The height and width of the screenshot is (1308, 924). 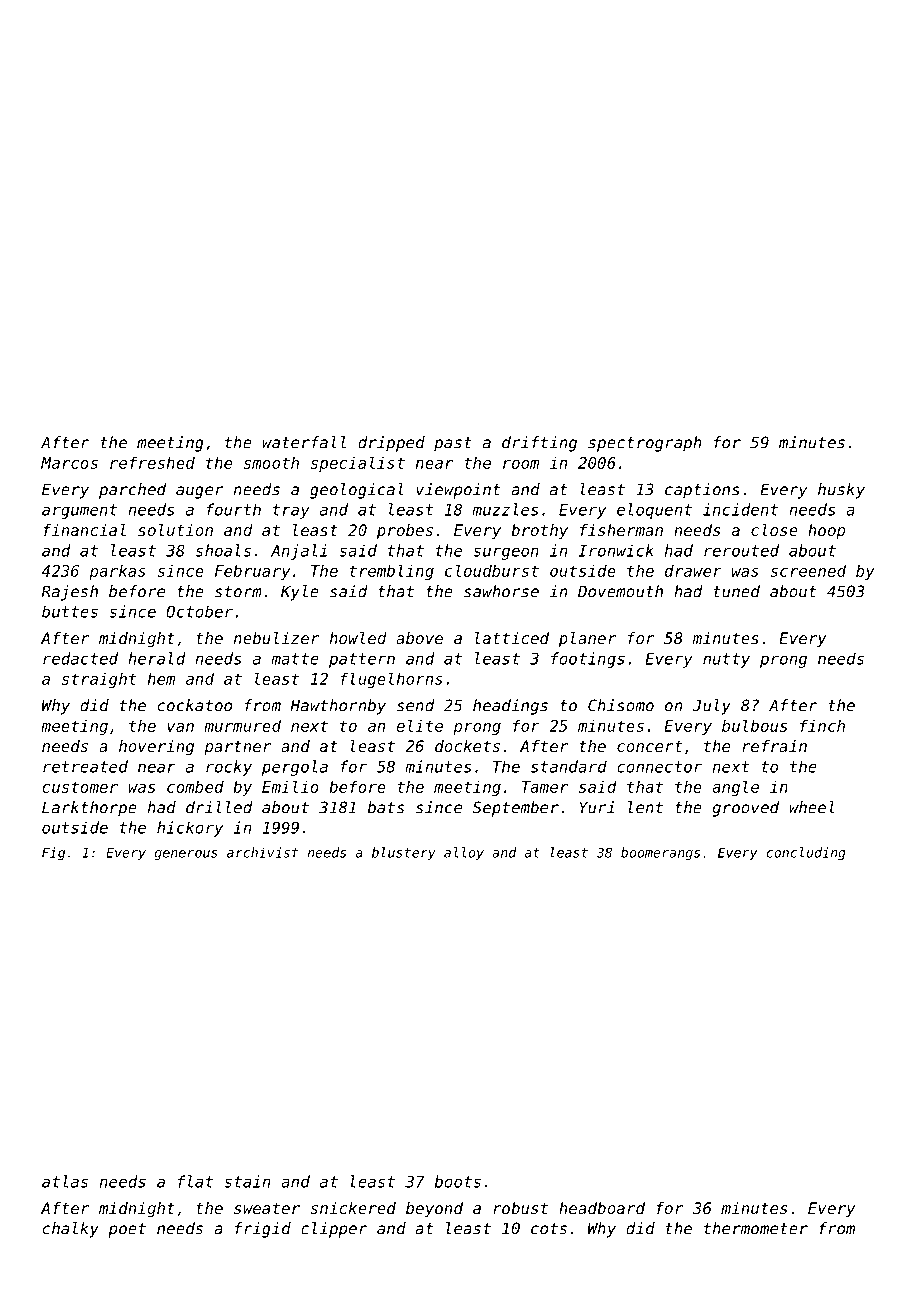 I want to click on herald, so click(x=157, y=658).
